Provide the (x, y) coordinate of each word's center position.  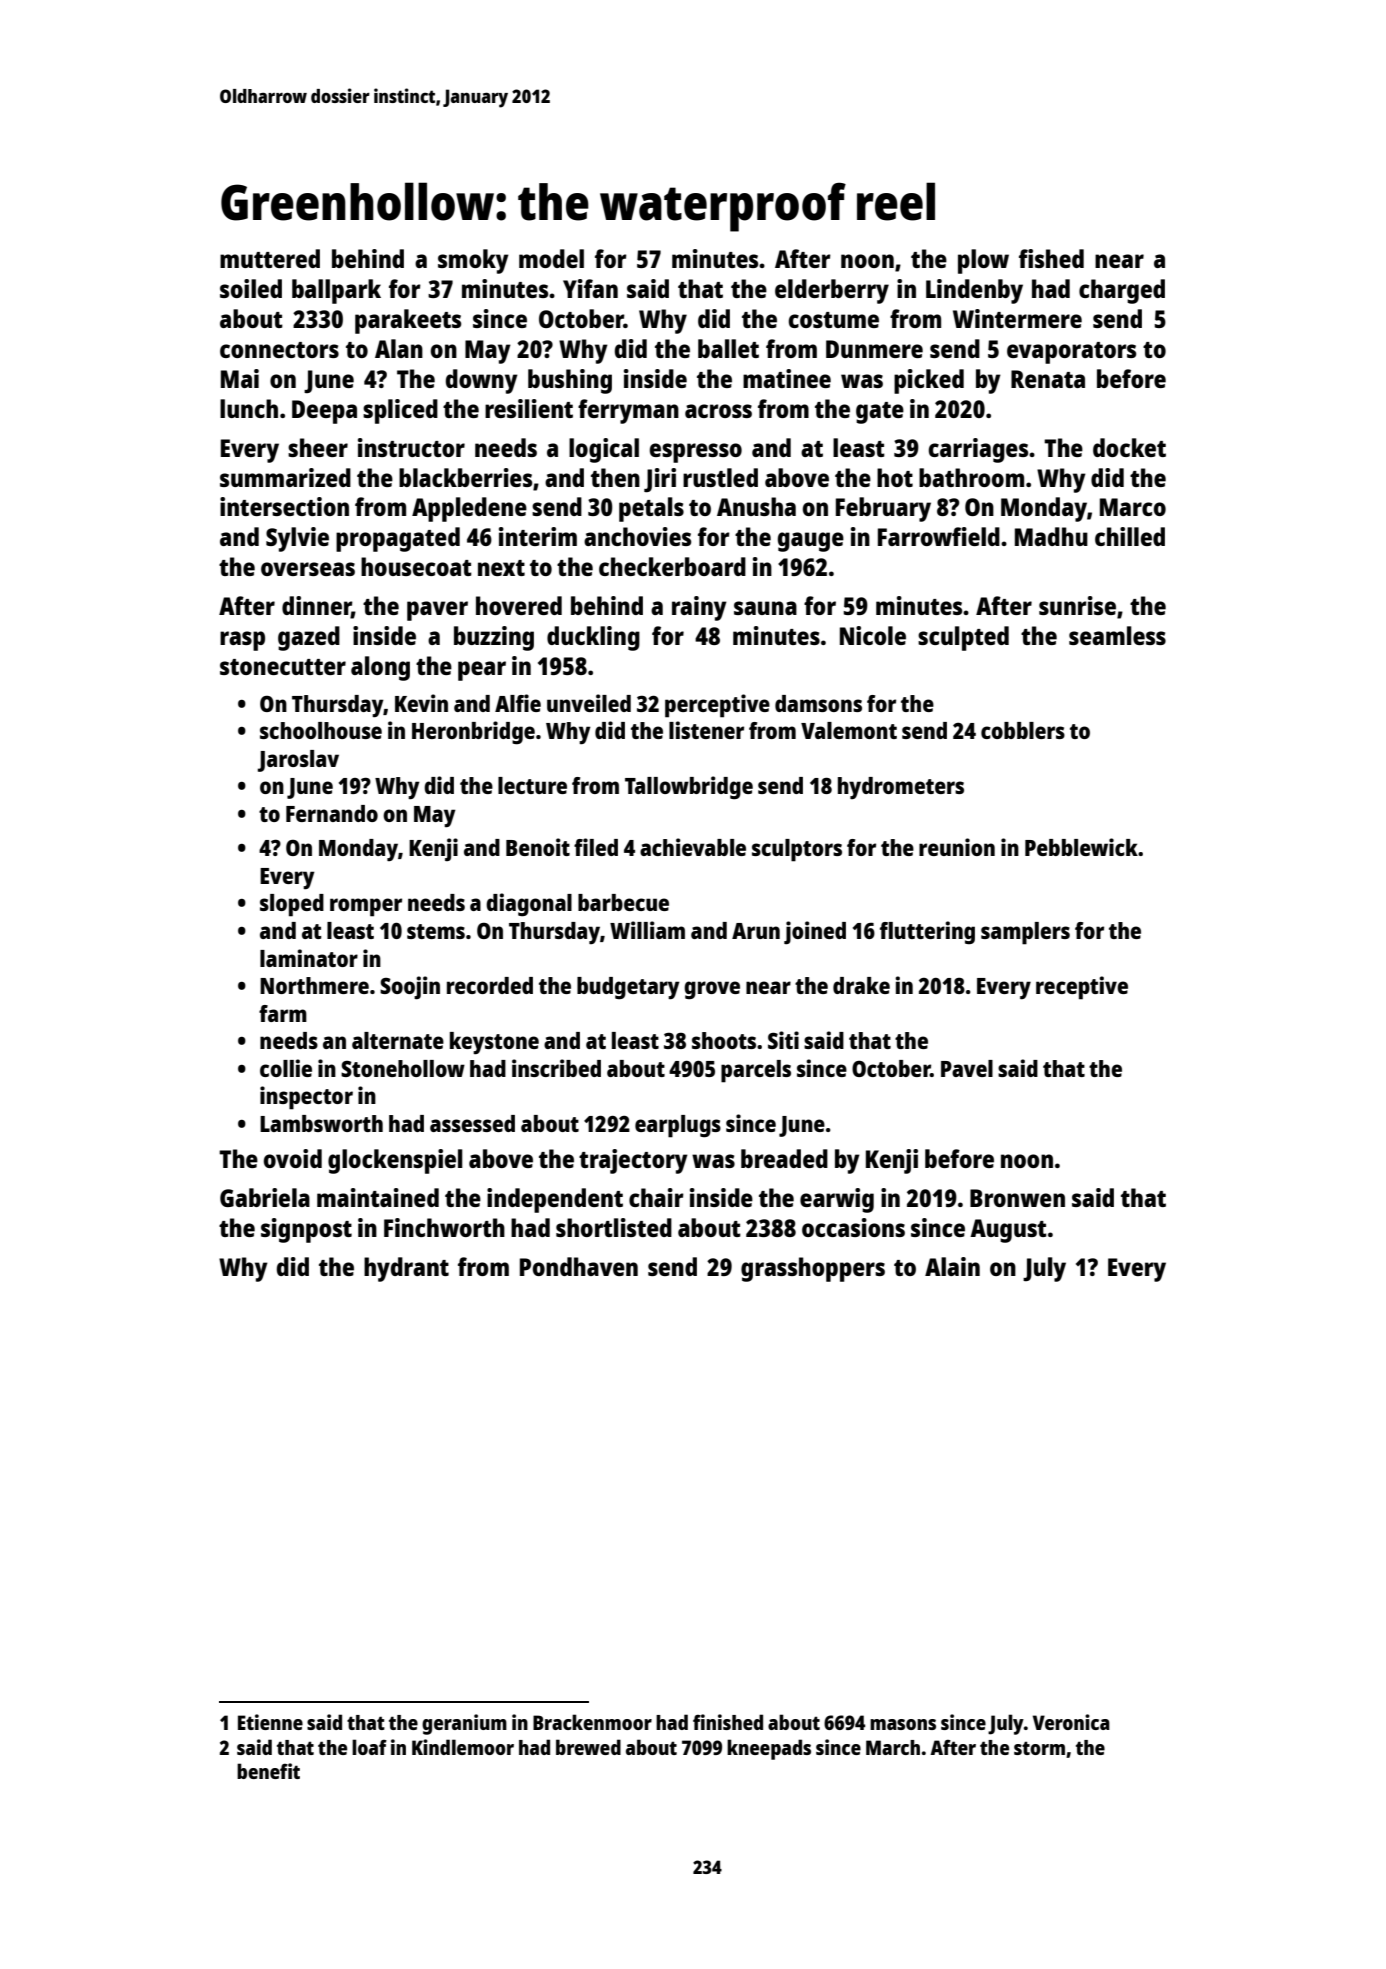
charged (1122, 291)
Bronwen (1017, 1198)
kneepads (769, 1749)
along (380, 668)
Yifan (590, 288)
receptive (1082, 988)
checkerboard (672, 566)
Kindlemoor (463, 1747)
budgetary (628, 988)
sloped (292, 905)
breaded (784, 1158)
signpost (306, 1230)
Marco (1133, 507)
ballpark (336, 291)
